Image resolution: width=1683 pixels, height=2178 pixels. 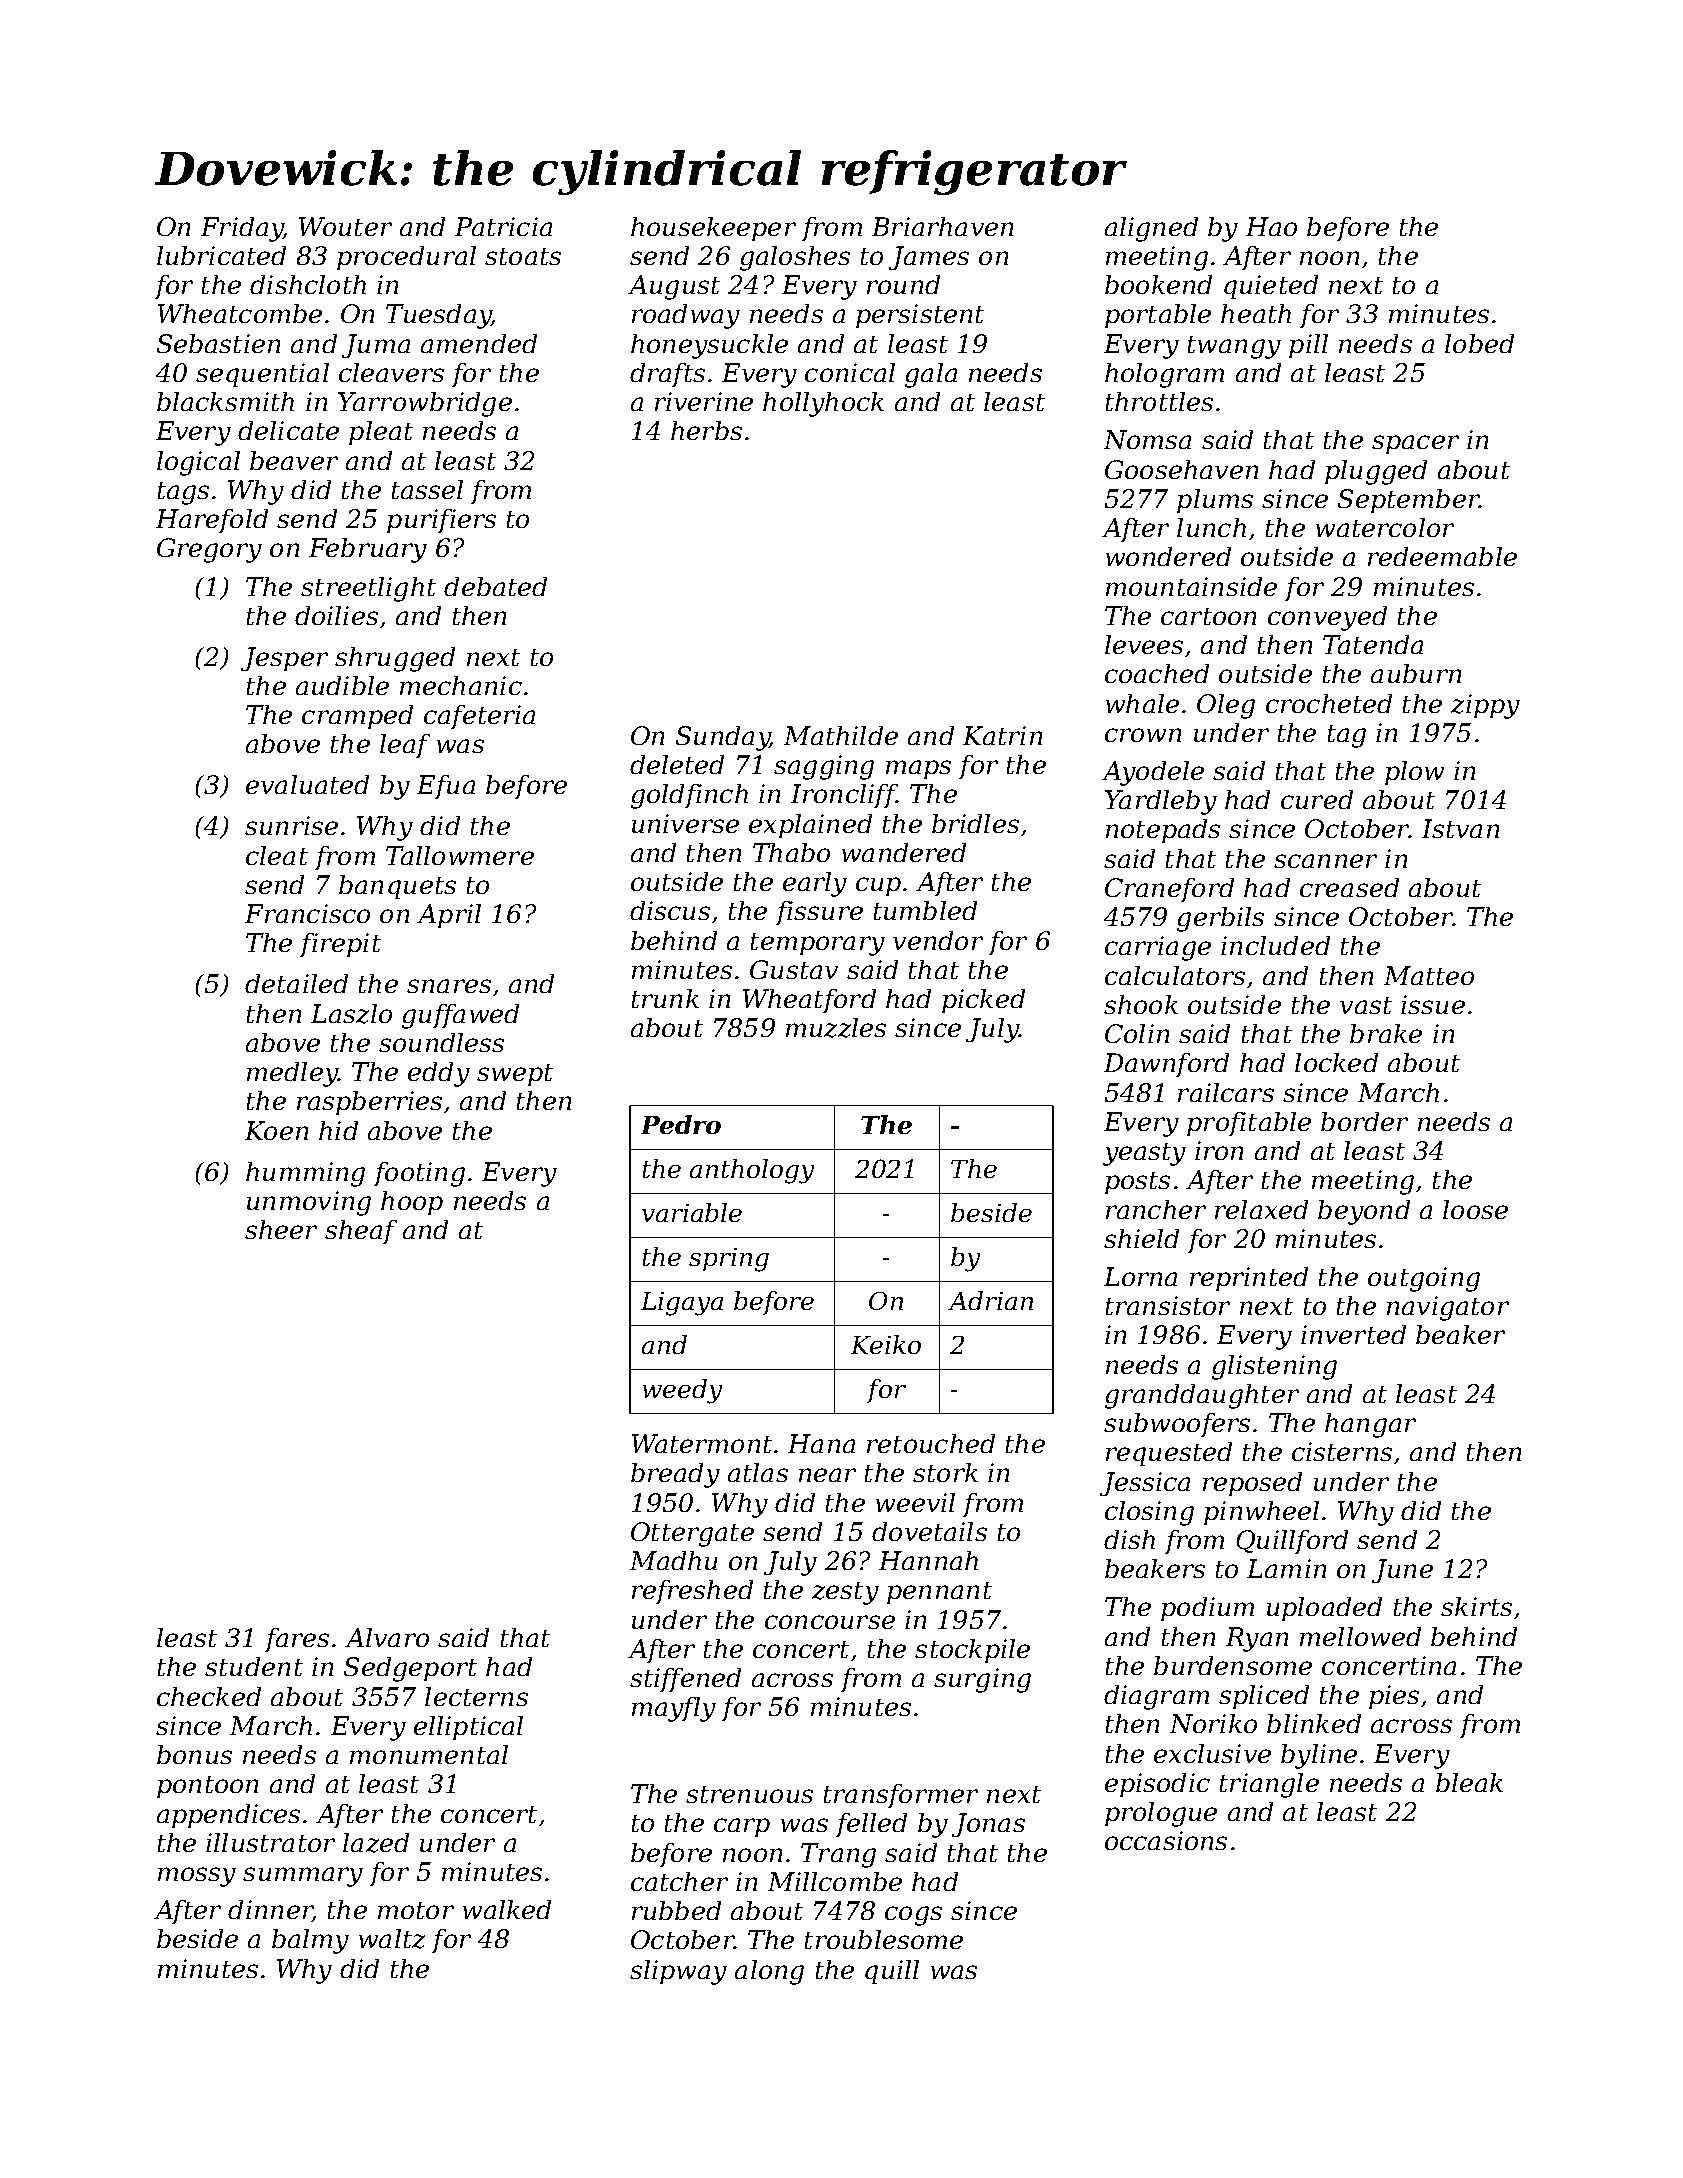 I want to click on herbs, so click(x=706, y=430).
